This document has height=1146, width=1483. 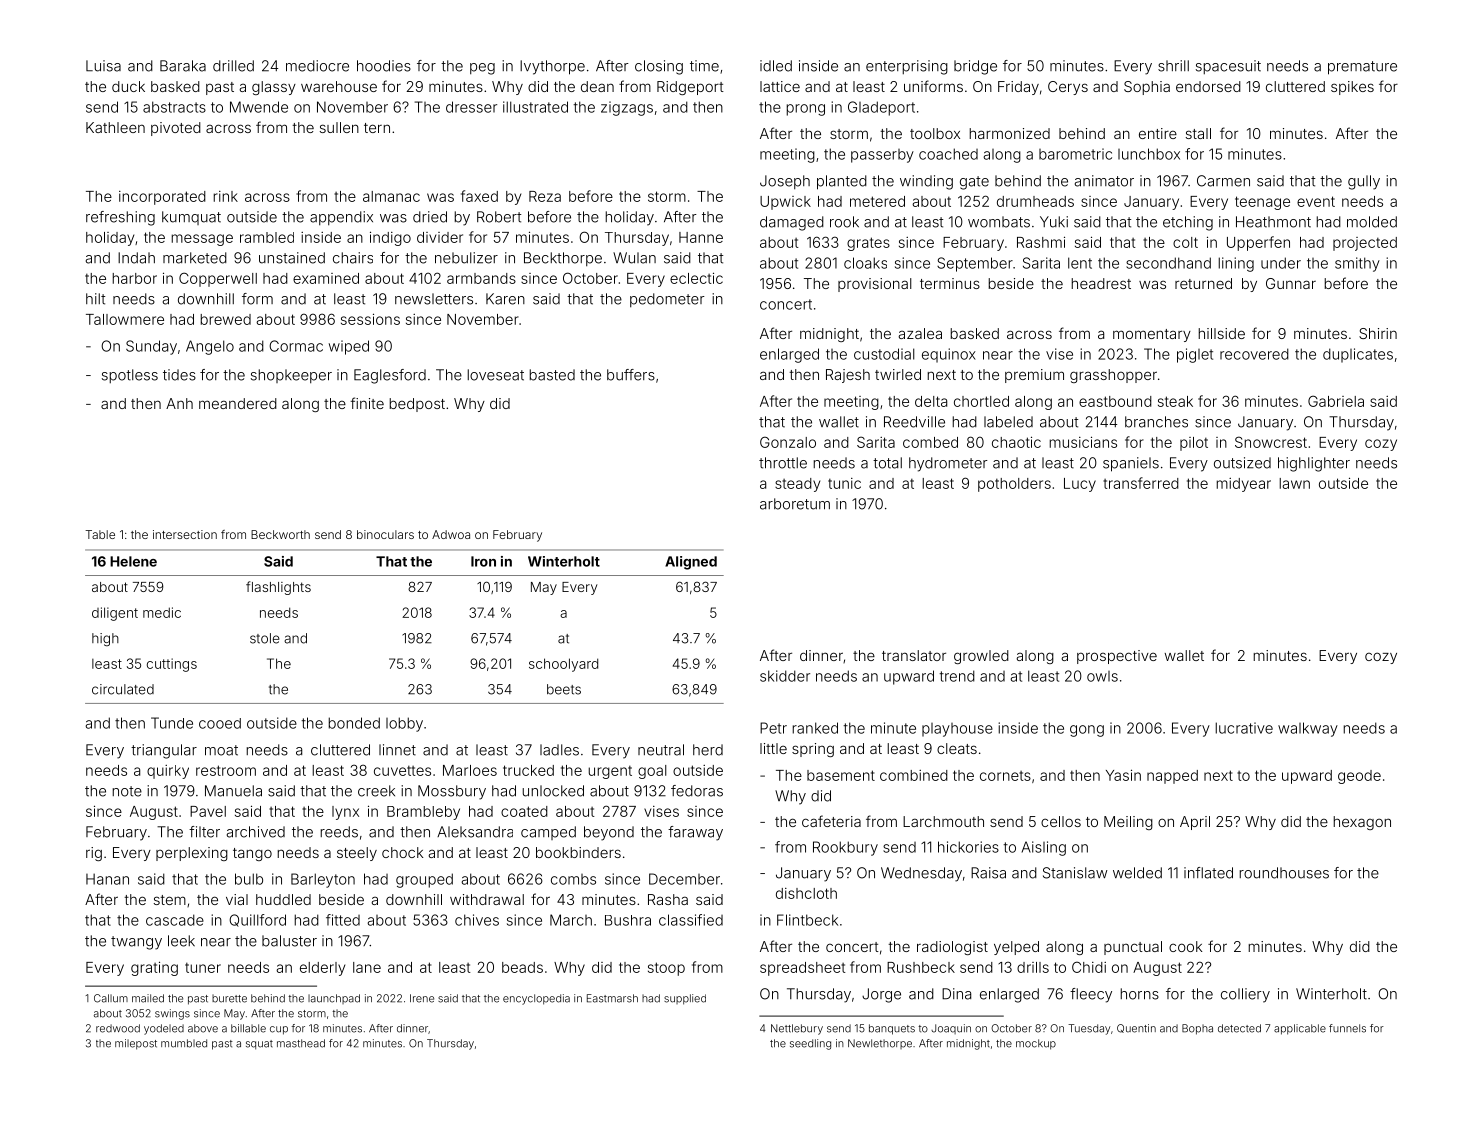 What do you see at coordinates (831, 821) in the document?
I see `cafeteria` at bounding box center [831, 821].
